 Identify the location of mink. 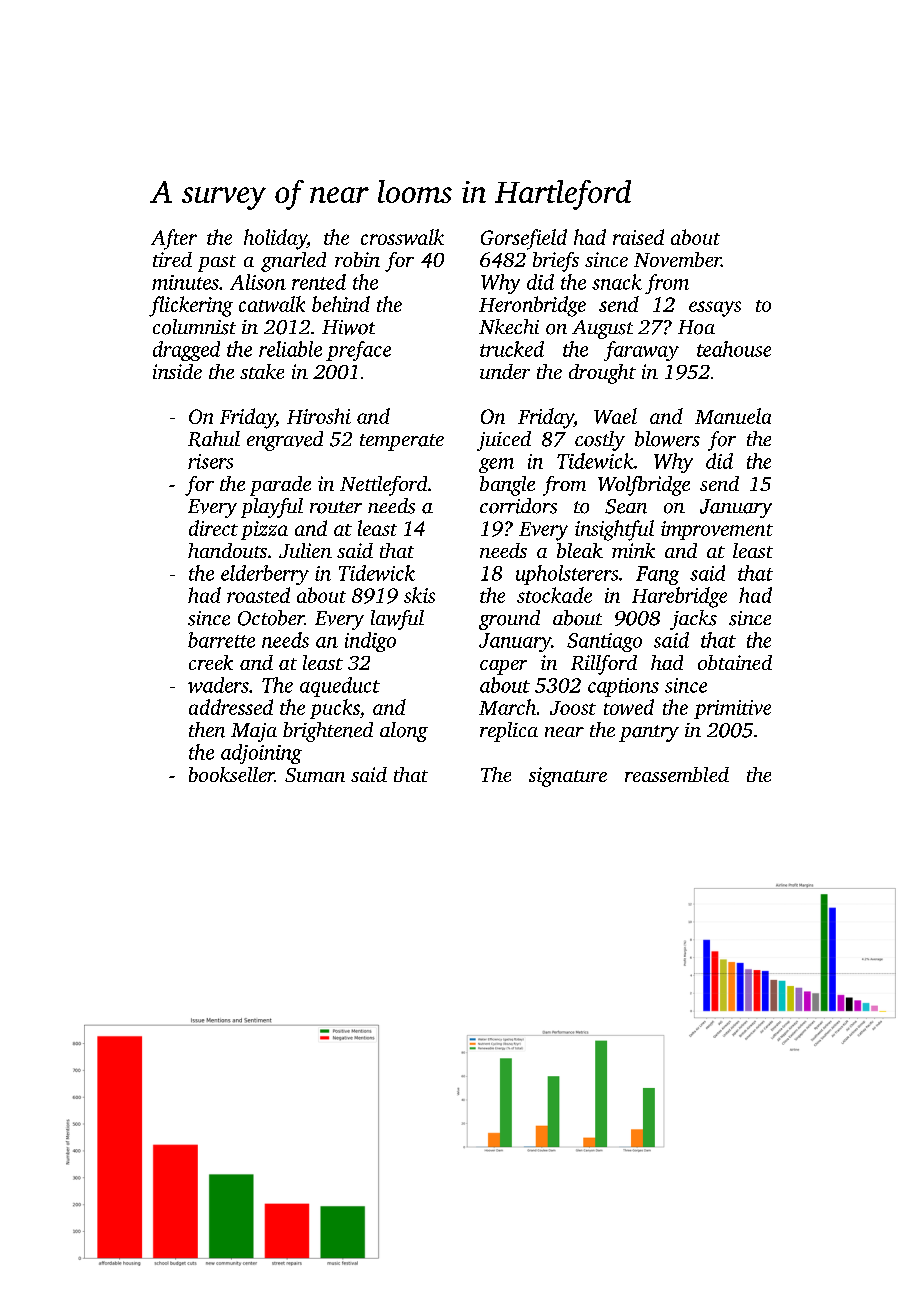
(633, 550).
